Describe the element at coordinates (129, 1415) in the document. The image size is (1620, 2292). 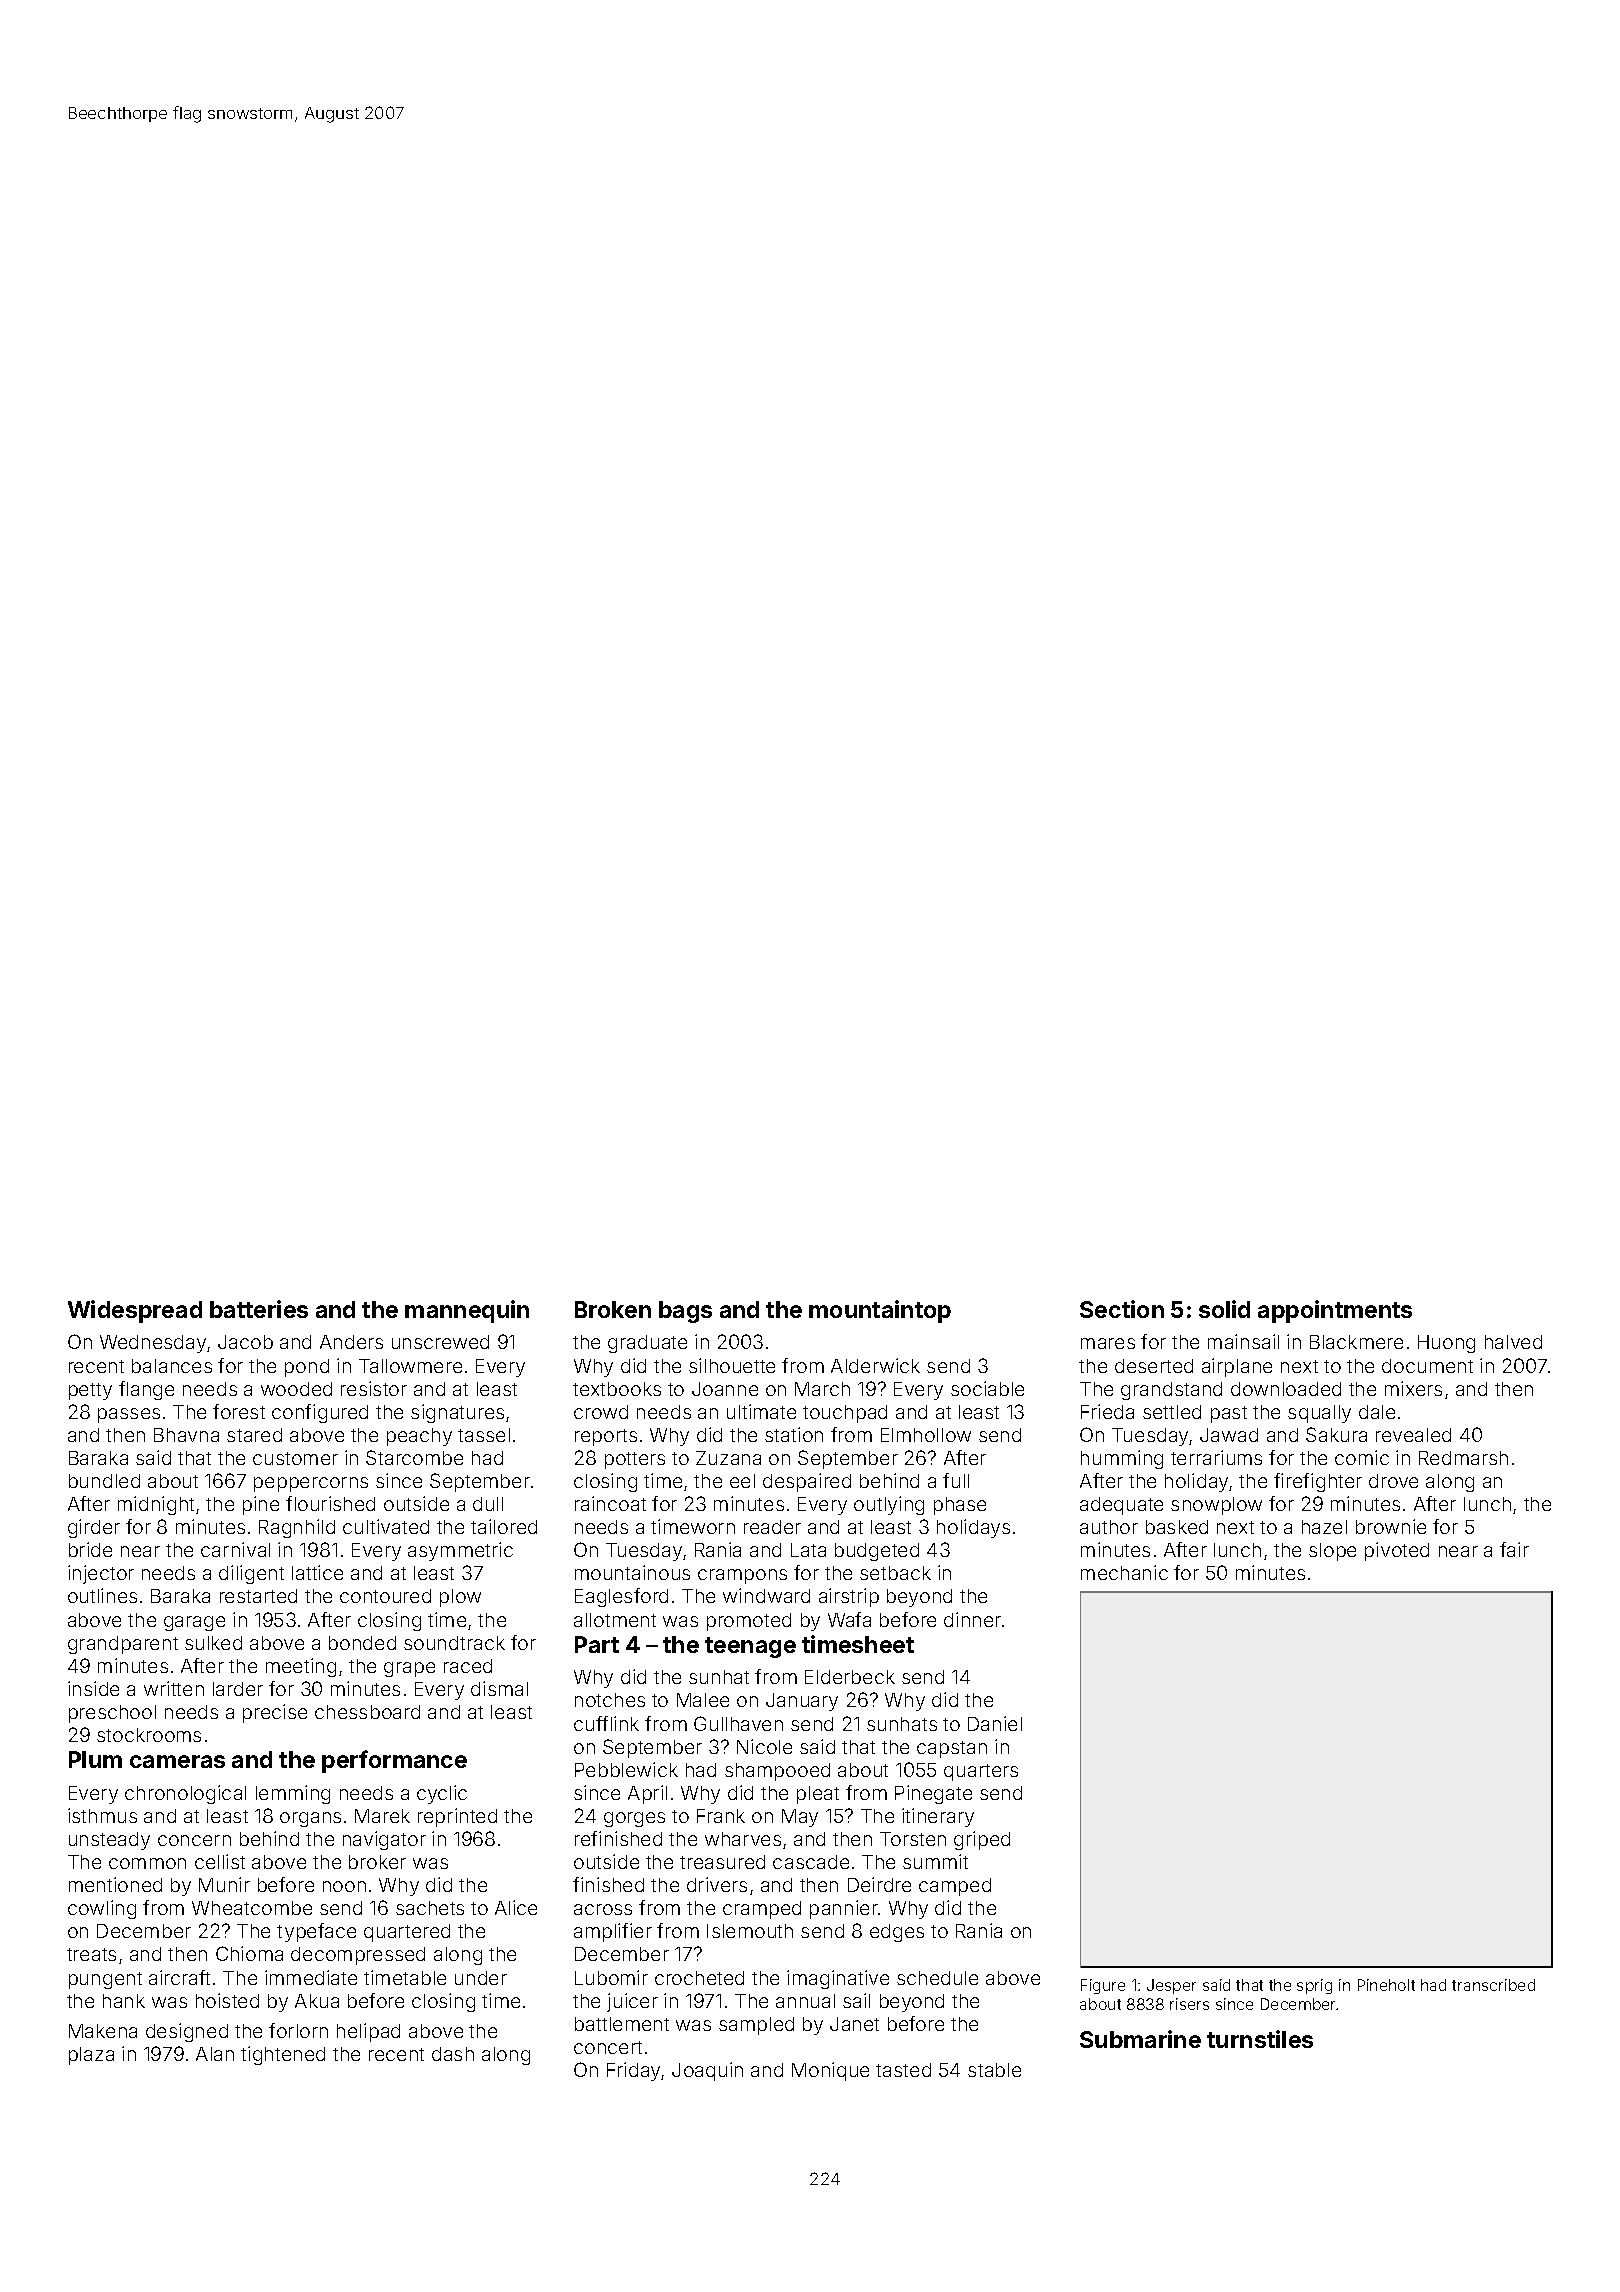
I see `passes` at that location.
